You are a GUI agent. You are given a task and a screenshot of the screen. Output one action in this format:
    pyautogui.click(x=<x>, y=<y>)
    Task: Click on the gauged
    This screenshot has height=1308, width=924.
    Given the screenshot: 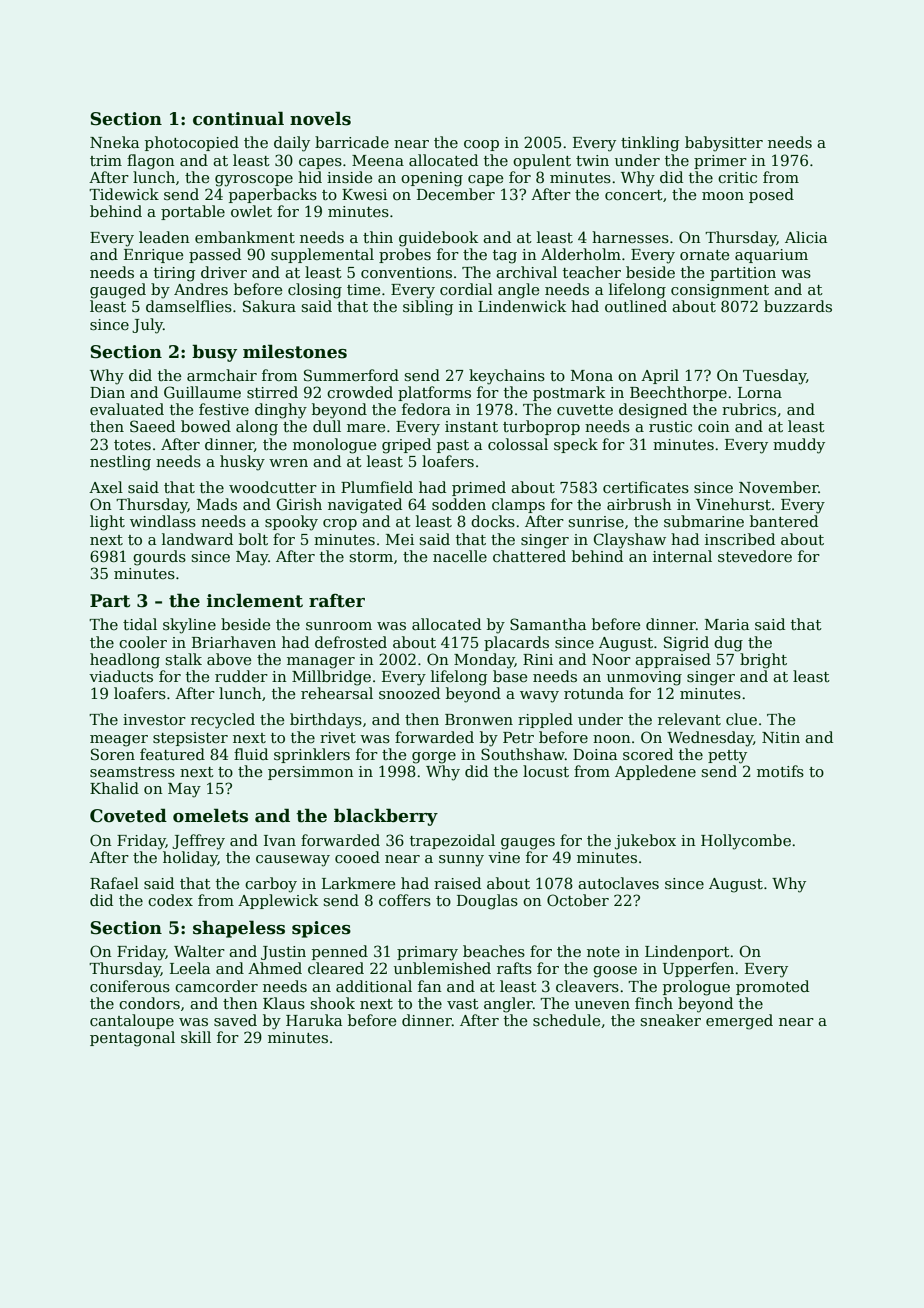 What is the action you would take?
    pyautogui.click(x=118, y=291)
